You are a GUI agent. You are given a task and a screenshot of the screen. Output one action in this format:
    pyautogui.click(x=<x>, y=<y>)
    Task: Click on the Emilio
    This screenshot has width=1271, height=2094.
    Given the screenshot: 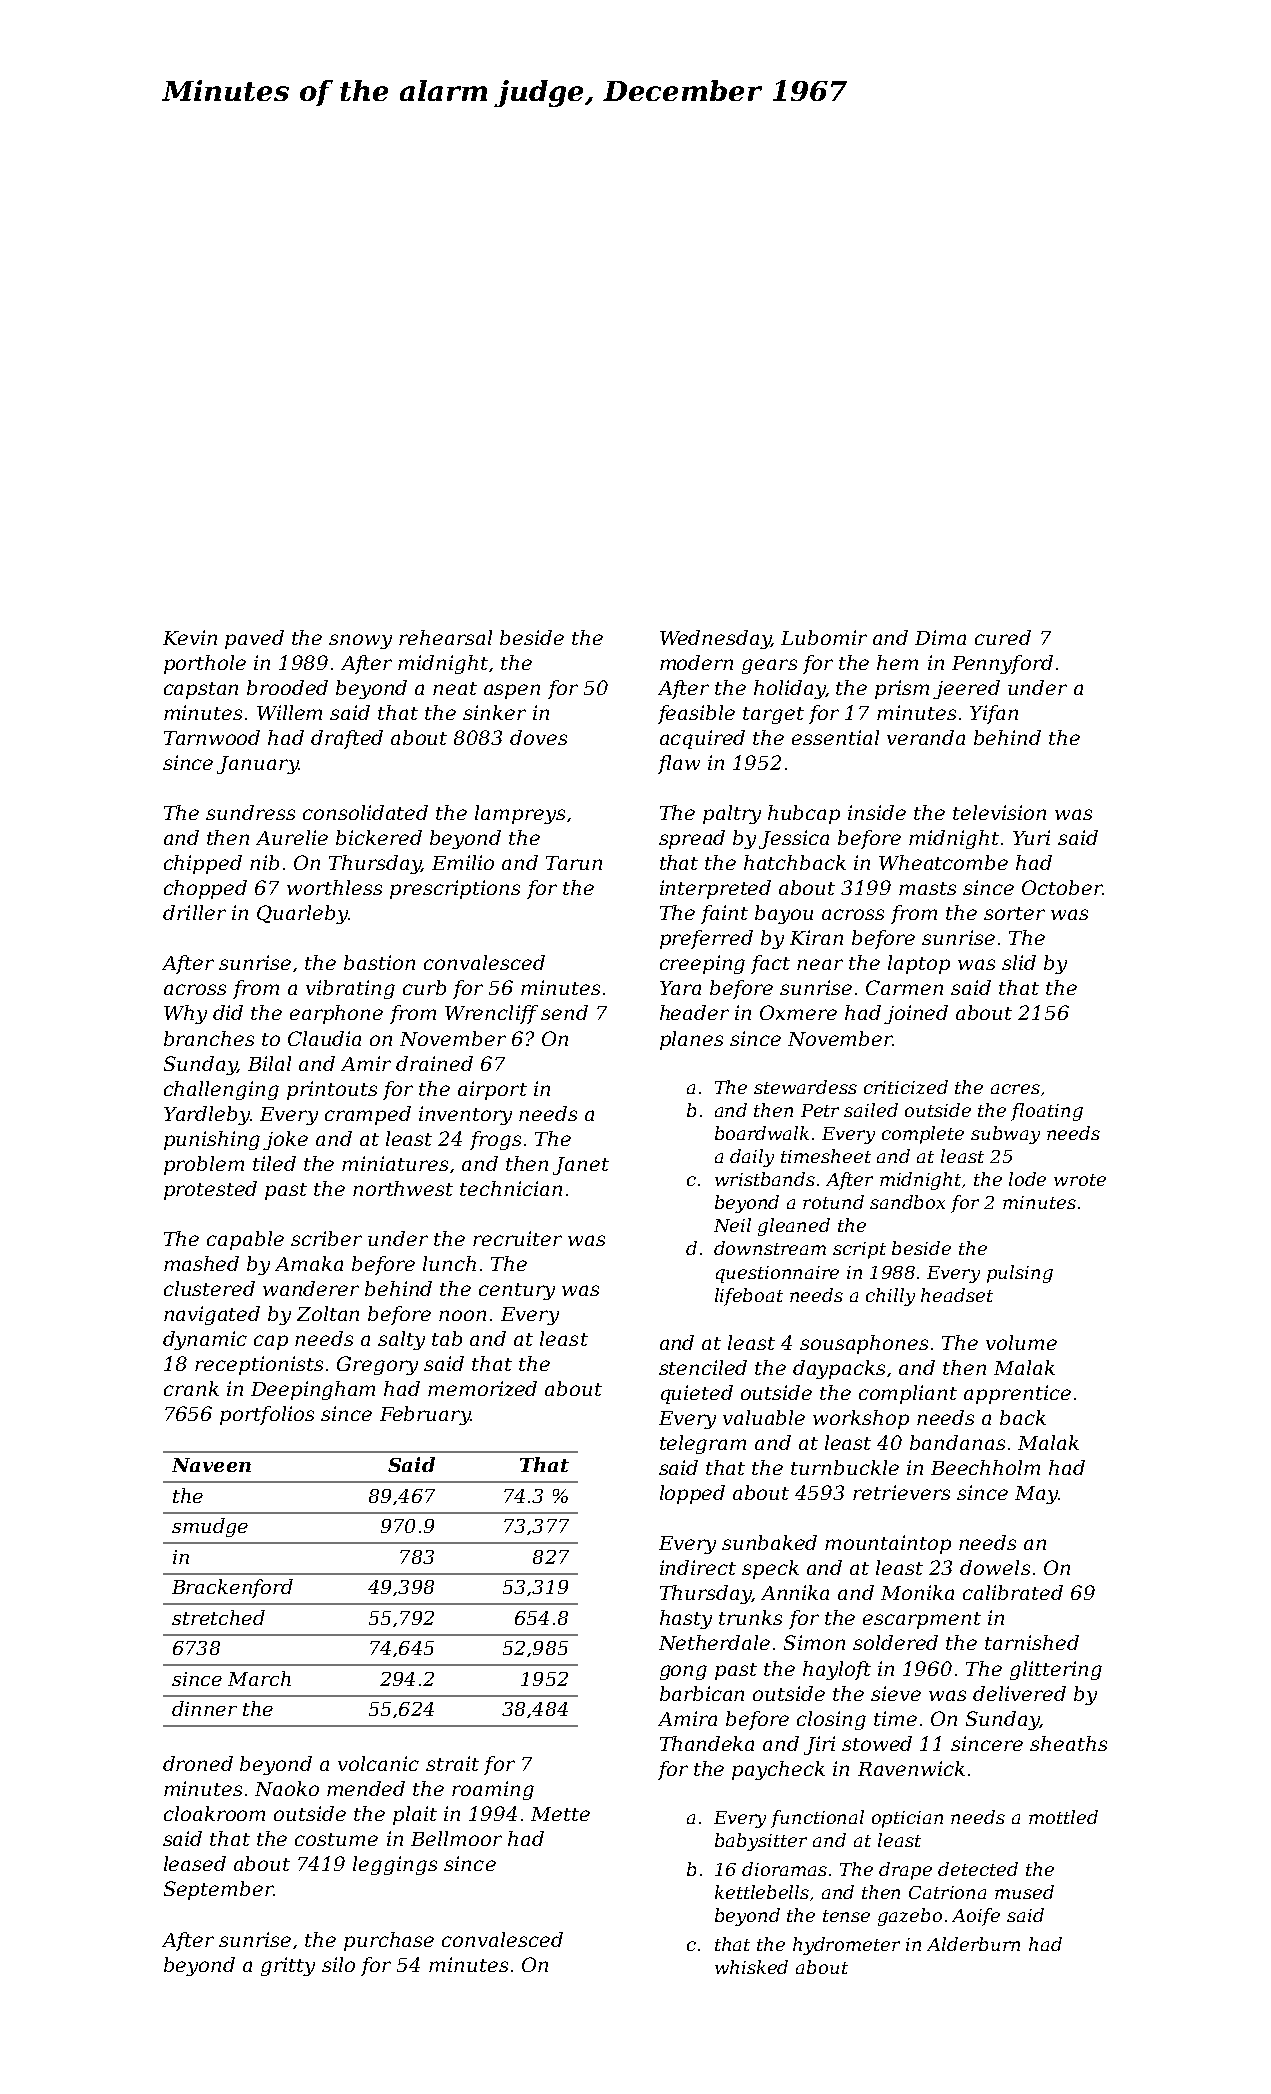 What is the action you would take?
    pyautogui.click(x=463, y=862)
